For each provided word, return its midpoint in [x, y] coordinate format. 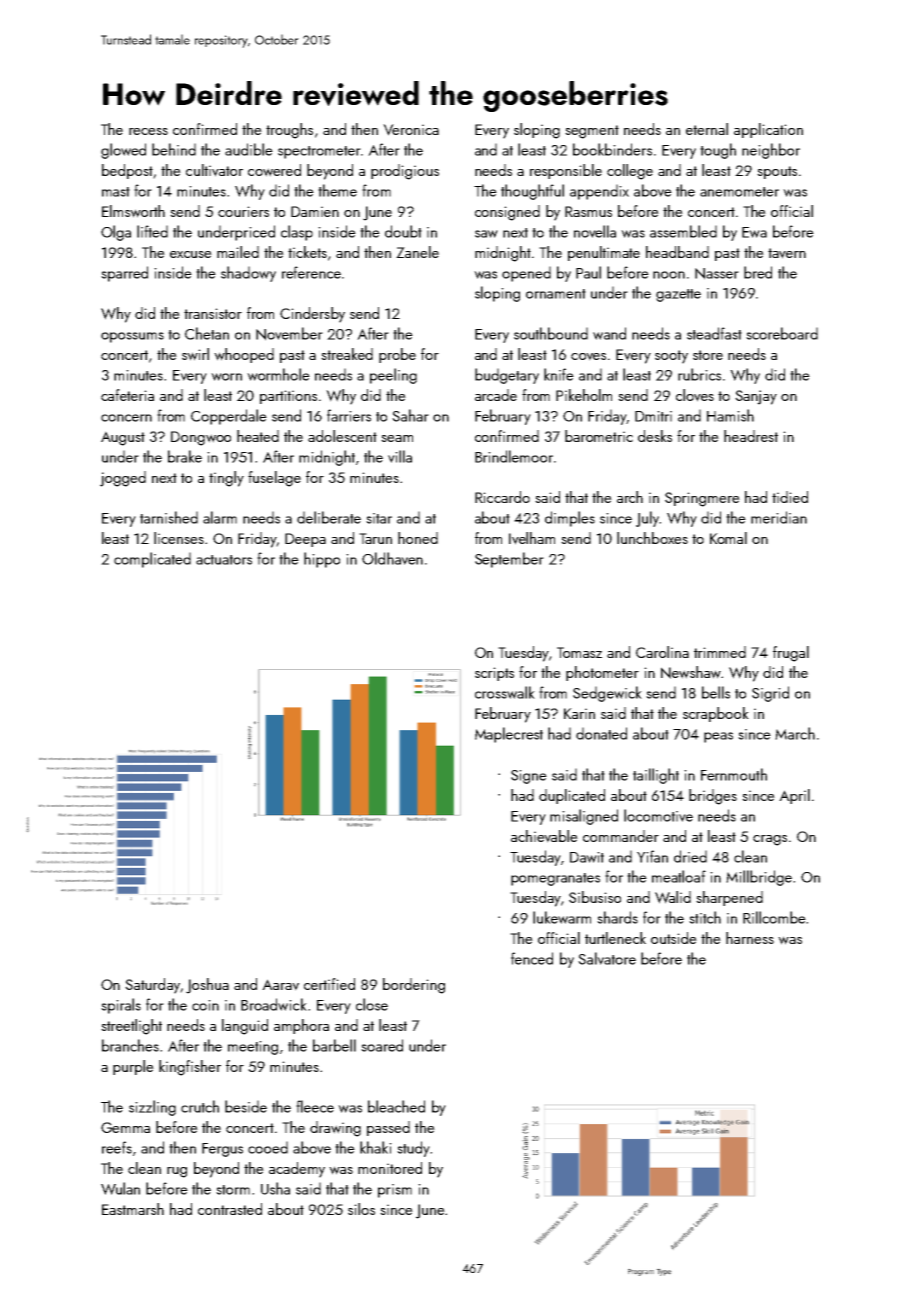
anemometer [739, 192]
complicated [152, 560]
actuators [224, 560]
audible [249, 149]
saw [486, 234]
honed [418, 538]
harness [750, 938]
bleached [396, 1106]
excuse [191, 254]
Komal [728, 538]
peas [718, 737]
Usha [275, 1188]
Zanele [417, 252]
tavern [787, 253]
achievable [544, 836]
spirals [121, 1006]
